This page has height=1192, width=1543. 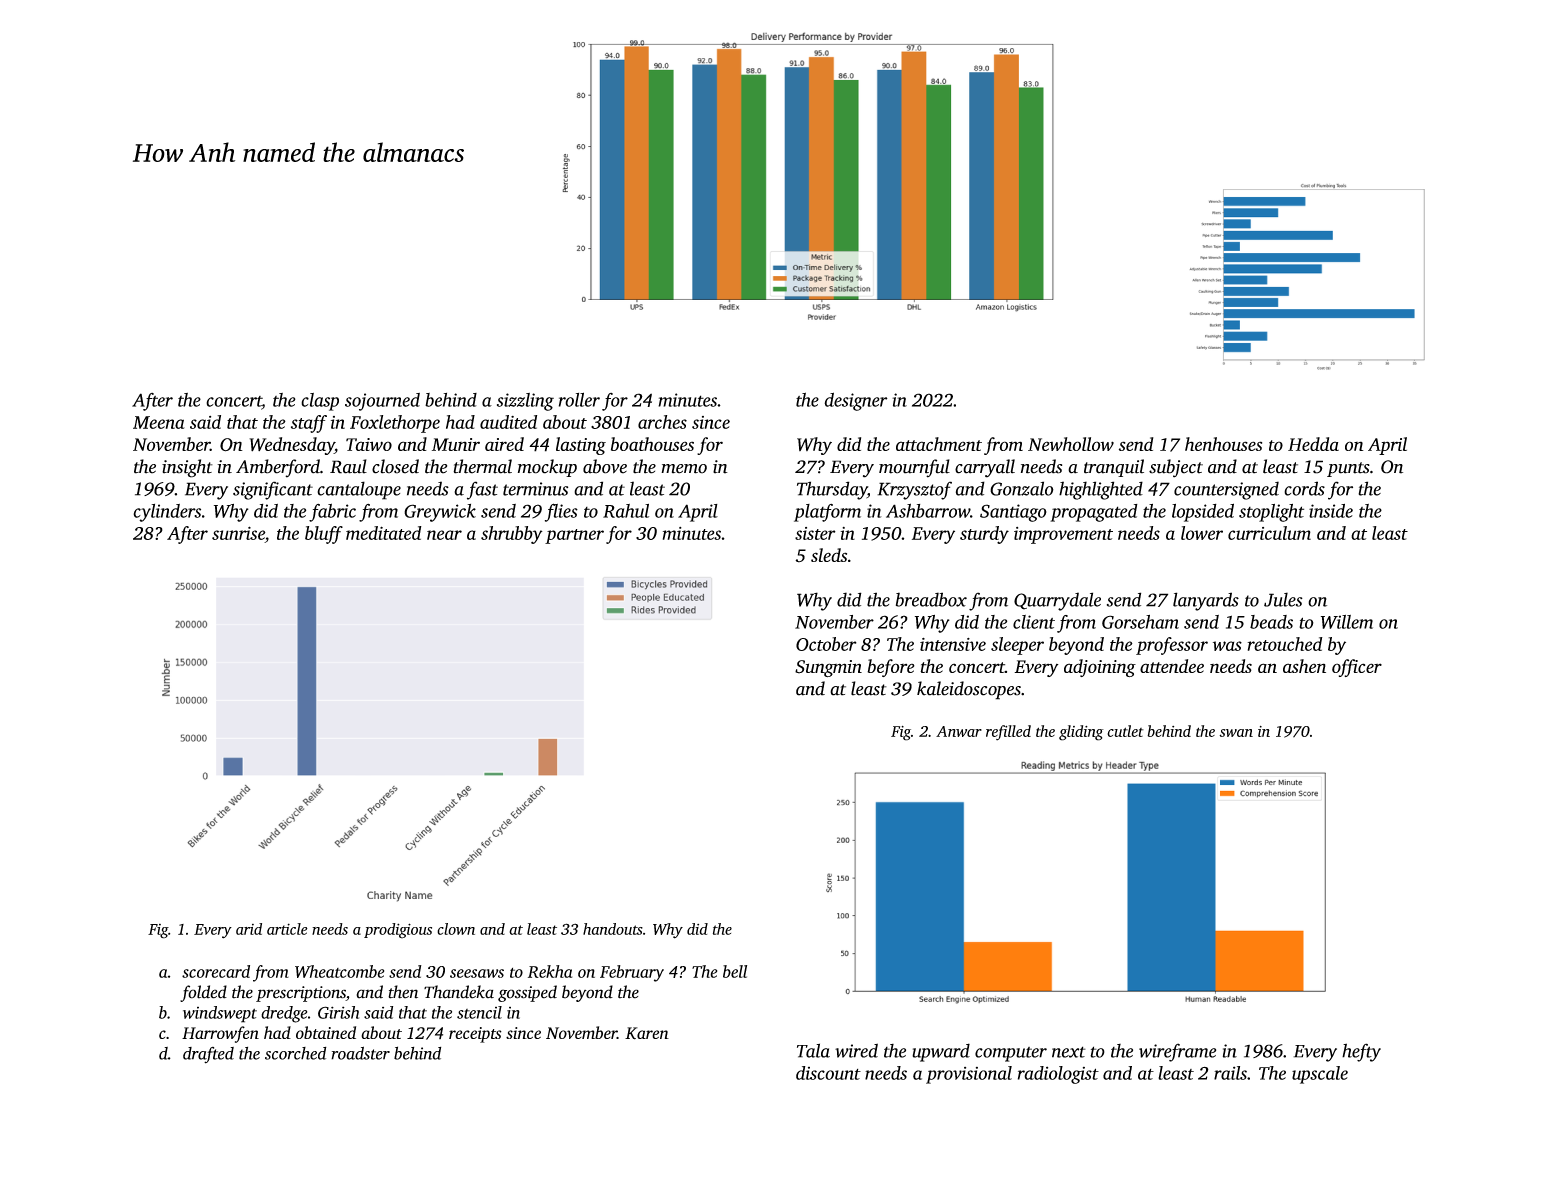 What do you see at coordinates (815, 533) in the page?
I see `sister` at bounding box center [815, 533].
